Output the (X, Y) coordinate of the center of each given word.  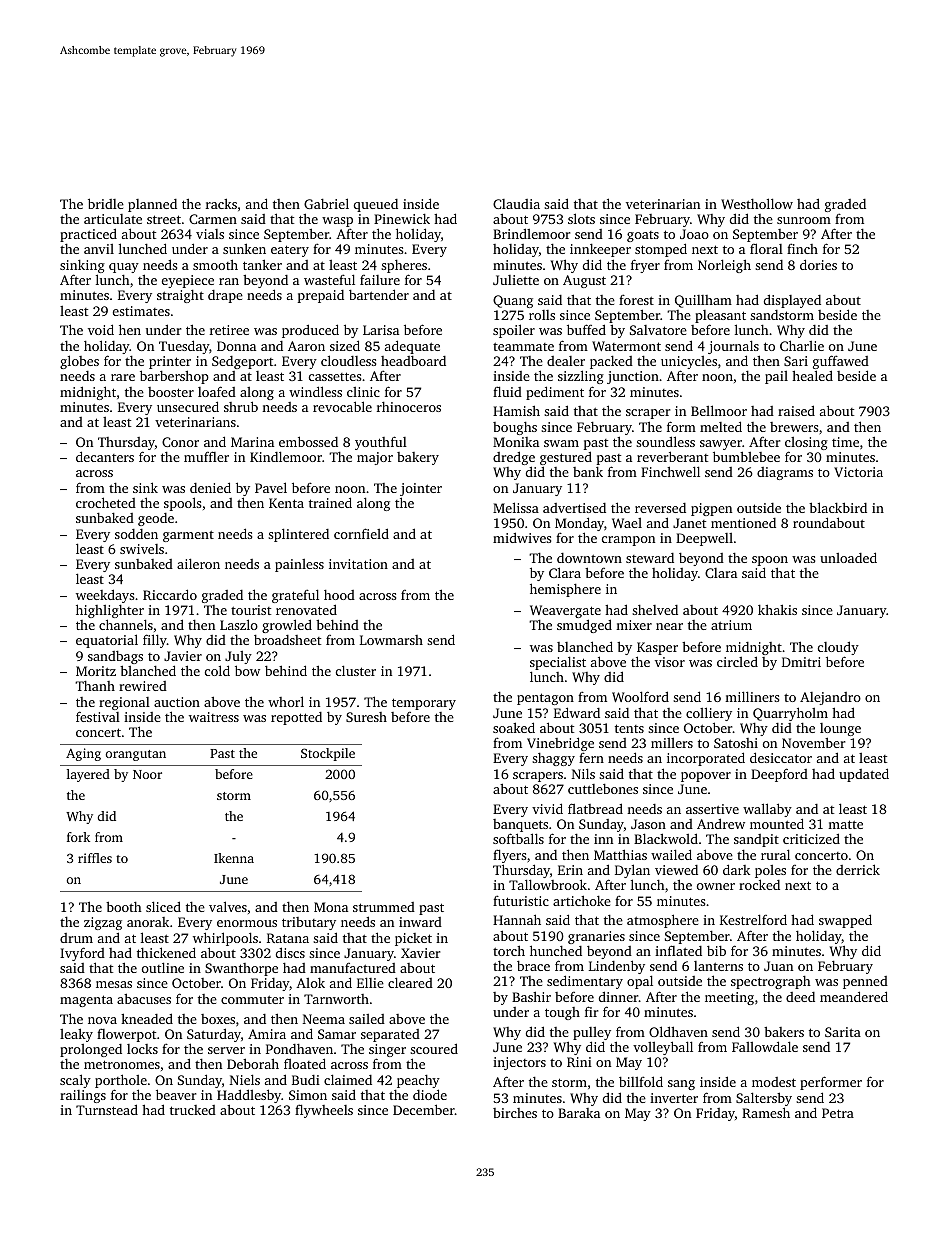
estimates (141, 311)
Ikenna (234, 858)
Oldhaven (678, 1031)
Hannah (517, 919)
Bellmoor (719, 410)
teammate (523, 346)
